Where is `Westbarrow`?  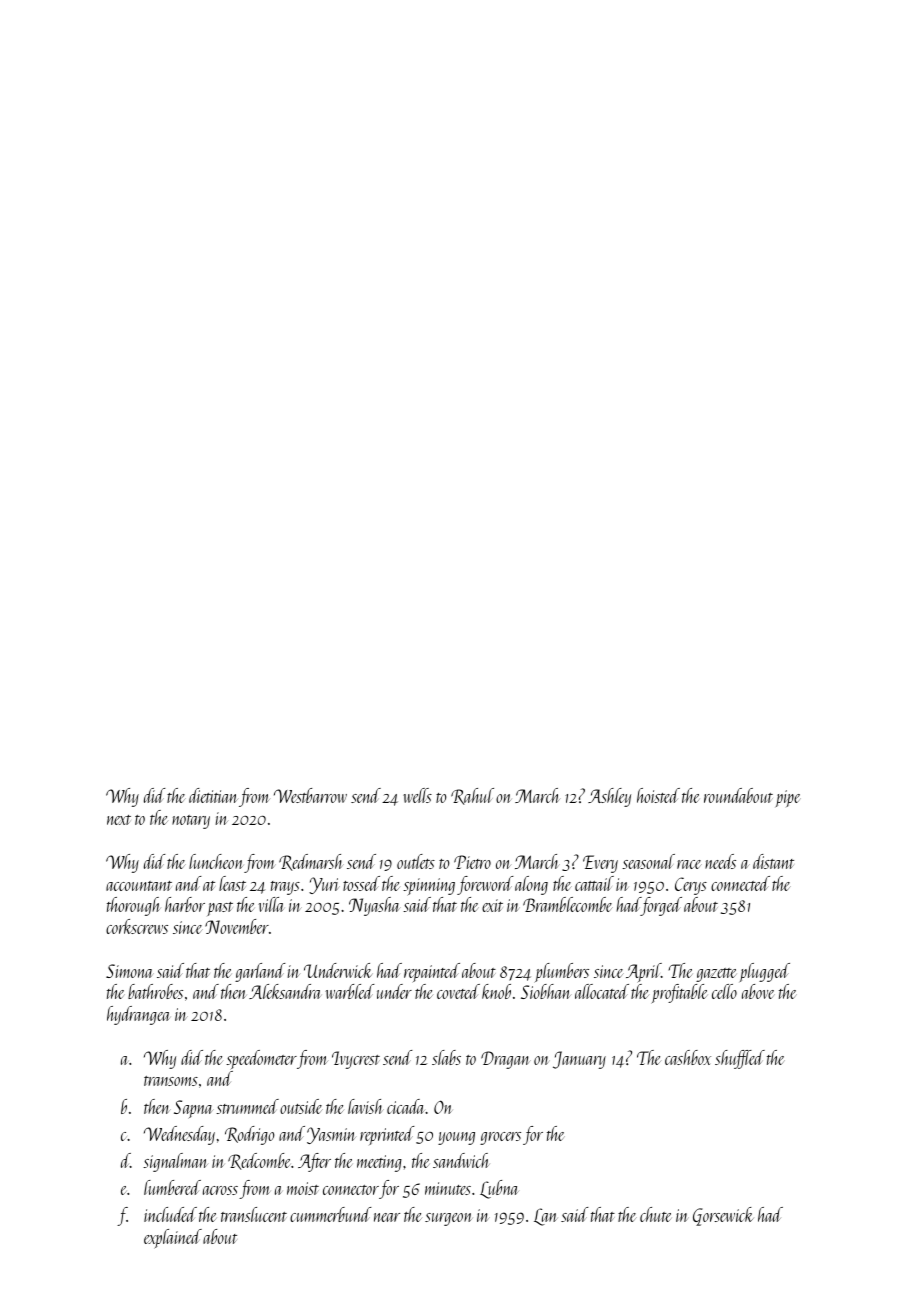
Westbarrow is located at coordinates (310, 795).
